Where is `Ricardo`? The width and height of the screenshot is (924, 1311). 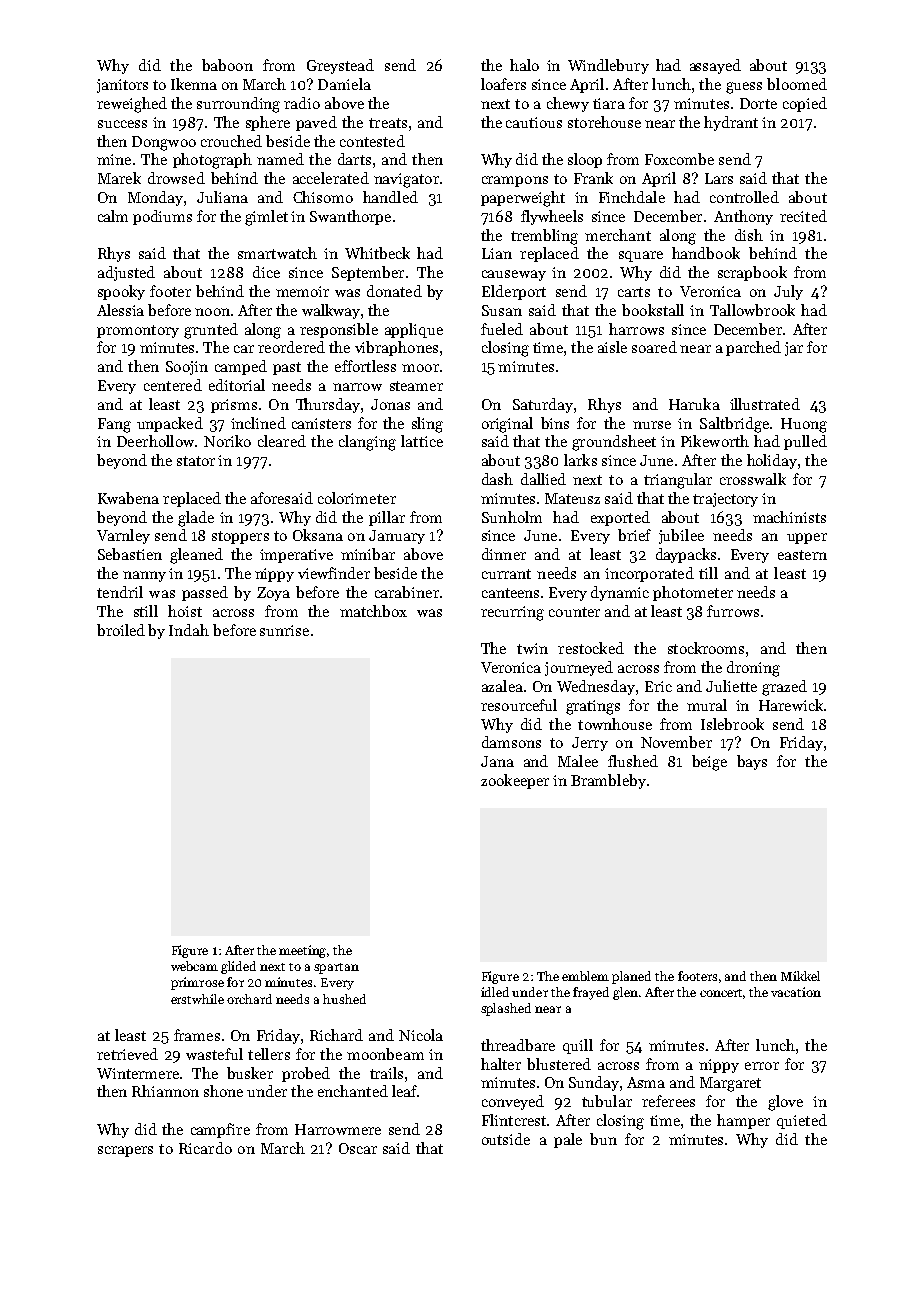
Ricardo is located at coordinates (205, 1148).
